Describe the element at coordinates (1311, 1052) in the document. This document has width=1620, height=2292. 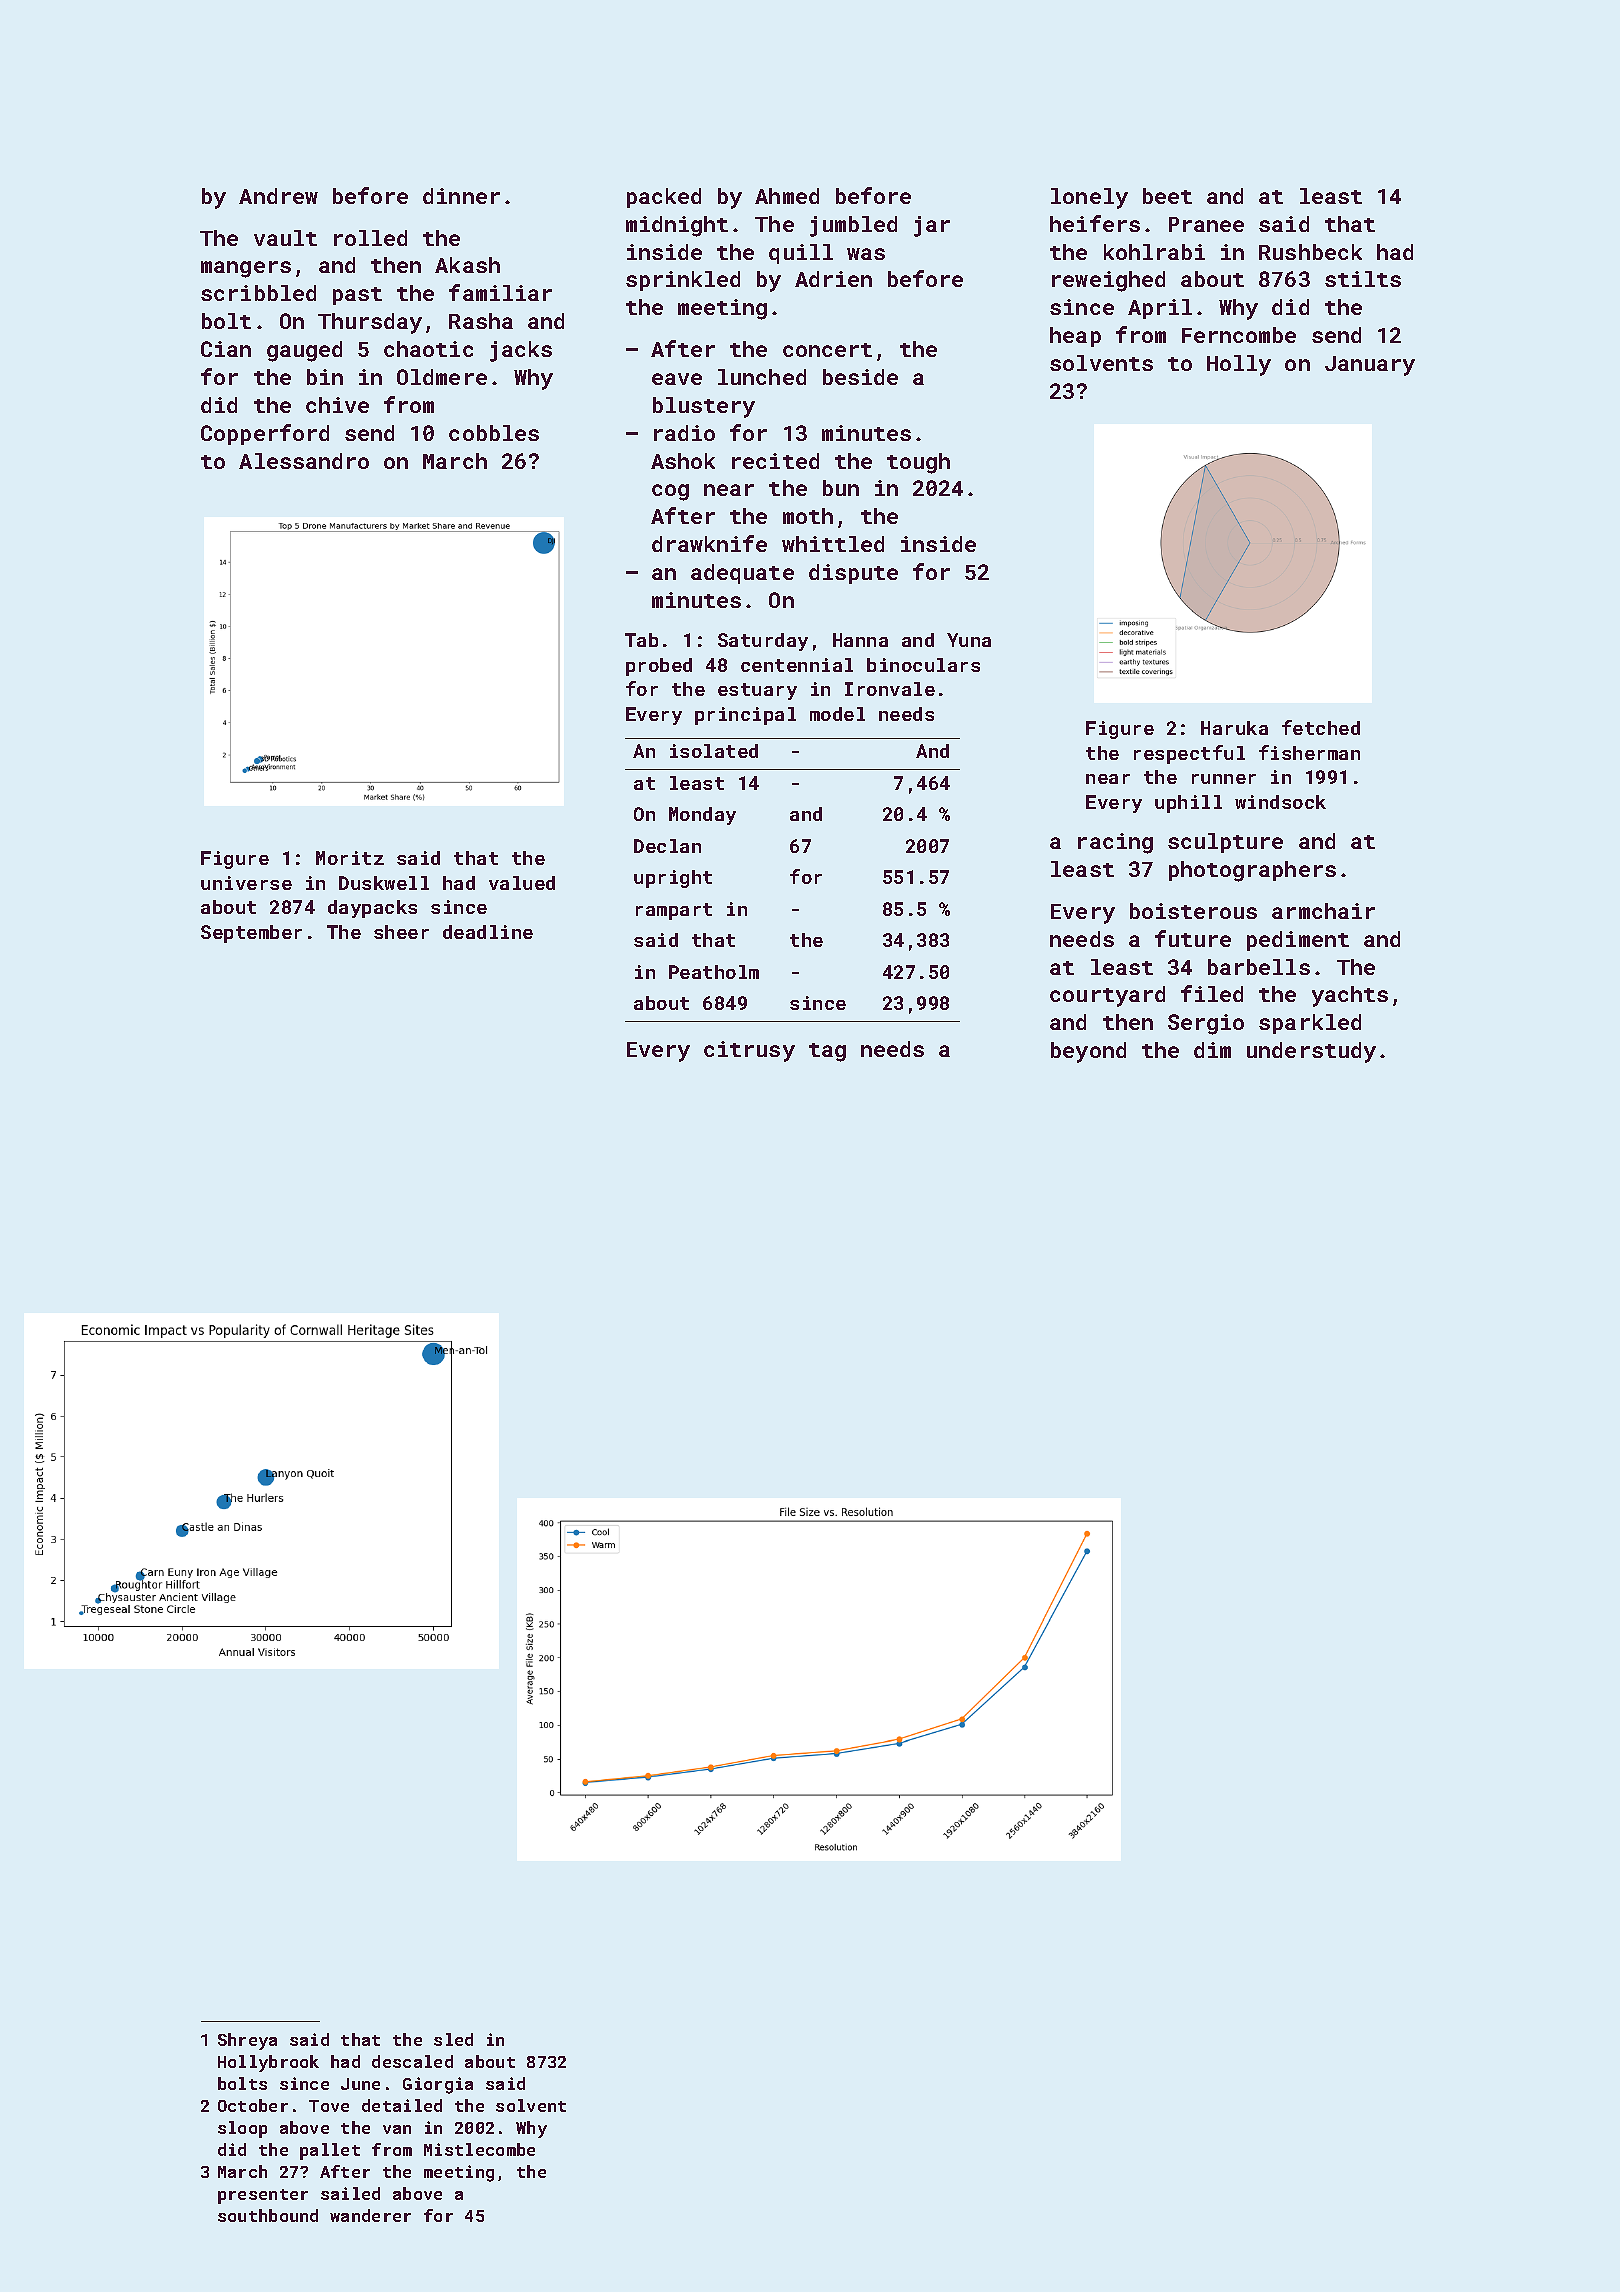
I see `understudy` at that location.
